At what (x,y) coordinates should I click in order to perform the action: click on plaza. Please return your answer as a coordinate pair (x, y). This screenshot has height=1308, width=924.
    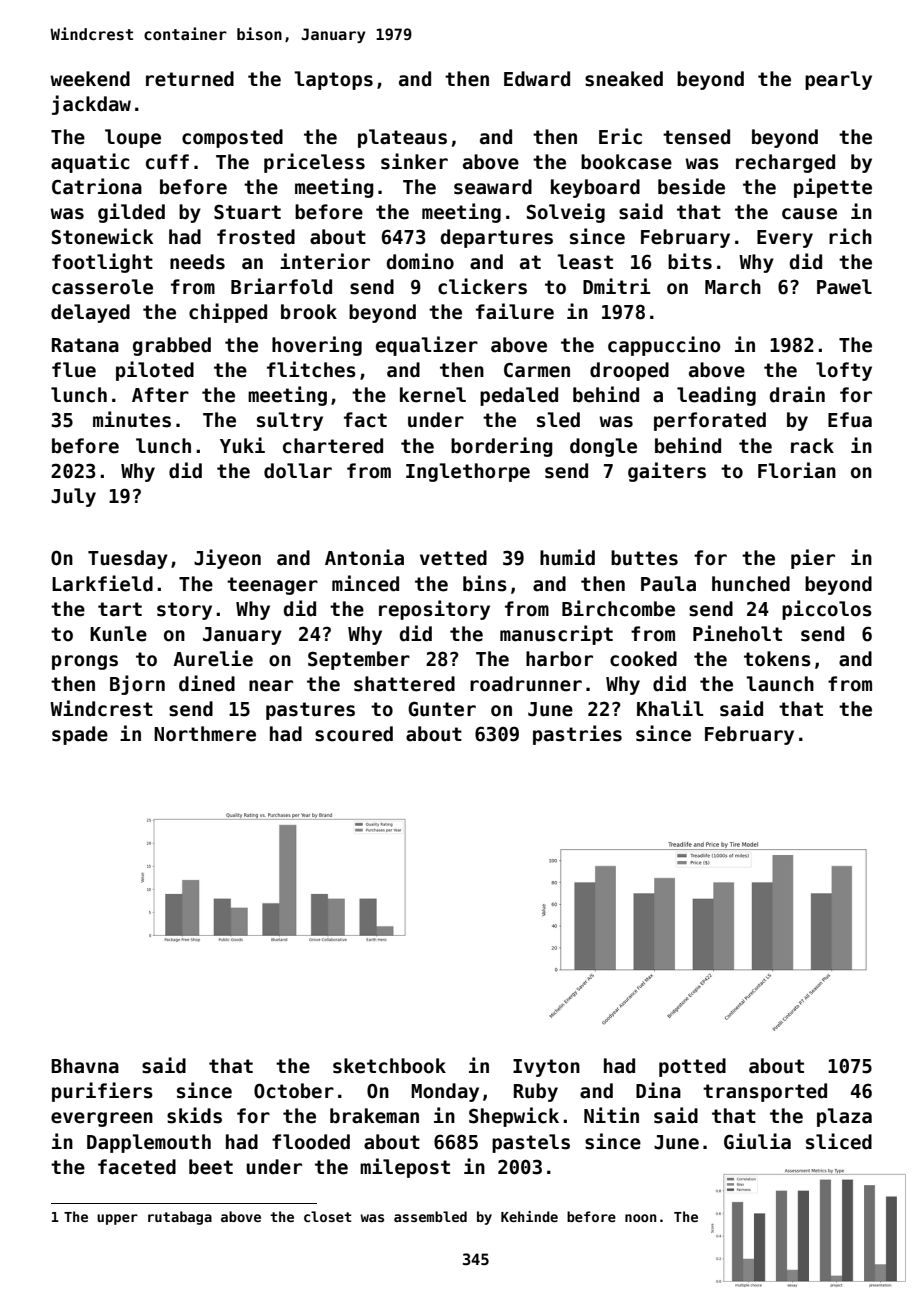
    Looking at the image, I should click on (844, 1117).
